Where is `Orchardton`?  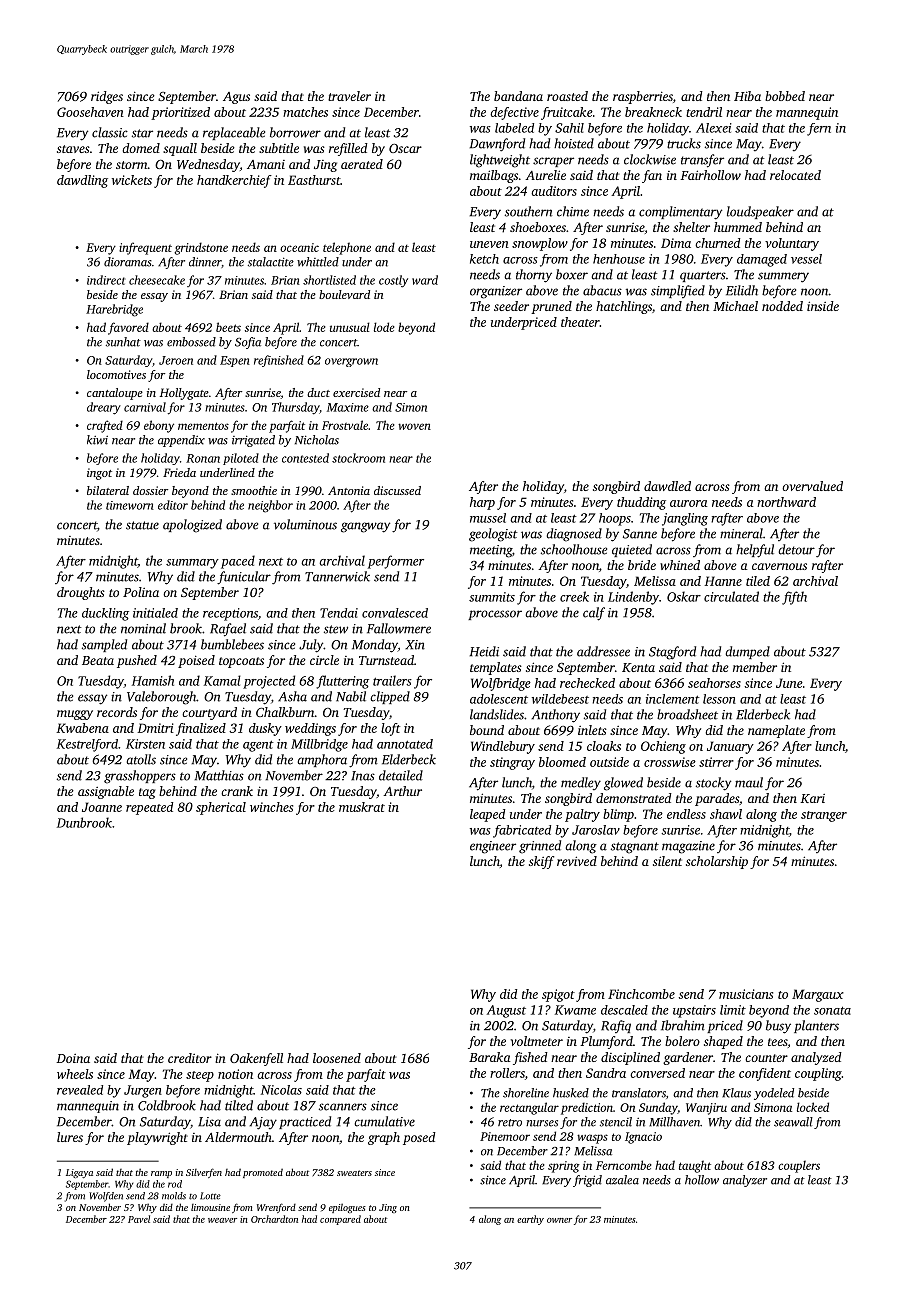 Orchardton is located at coordinates (274, 1219).
